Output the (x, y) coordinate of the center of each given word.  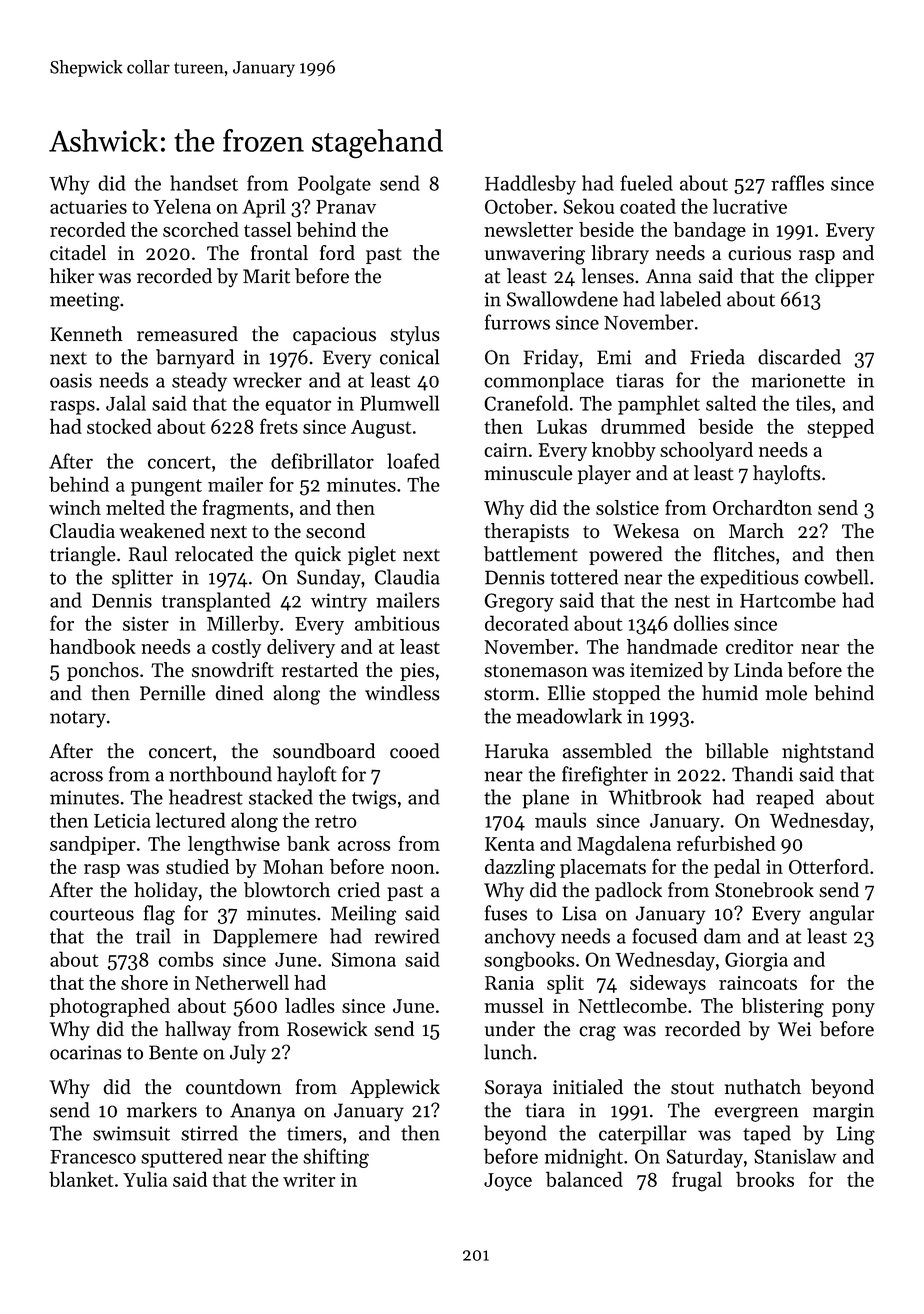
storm (509, 694)
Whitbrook (655, 797)
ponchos (103, 671)
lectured (191, 820)
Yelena (182, 206)
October (519, 206)
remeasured (187, 334)
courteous (92, 914)
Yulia (145, 1179)
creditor (759, 646)
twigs (374, 799)
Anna (669, 276)
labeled (690, 299)
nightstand (828, 753)
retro (336, 821)
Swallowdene (562, 299)
